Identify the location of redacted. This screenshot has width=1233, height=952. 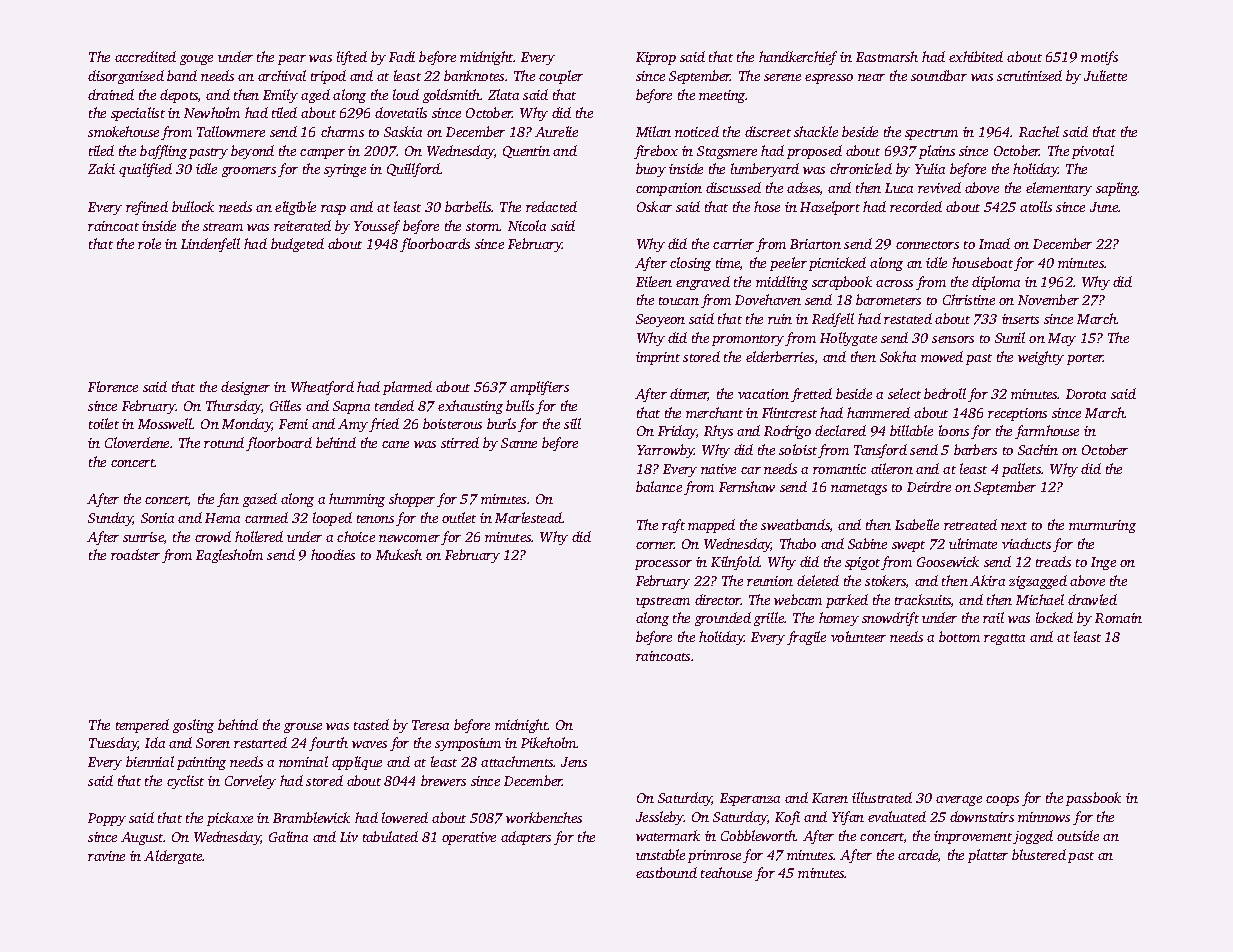
(551, 206).
